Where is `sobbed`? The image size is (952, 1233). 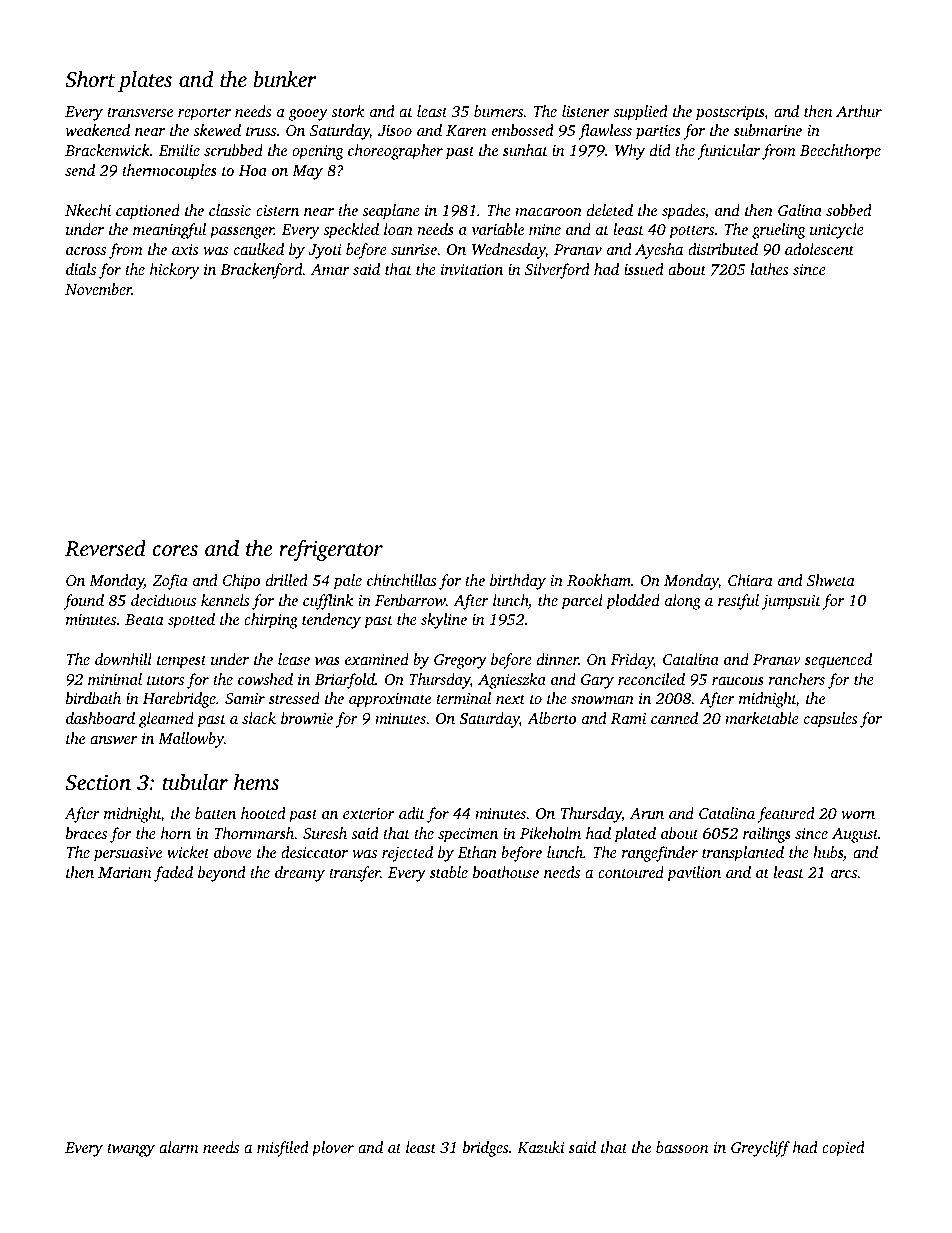 sobbed is located at coordinates (849, 210).
